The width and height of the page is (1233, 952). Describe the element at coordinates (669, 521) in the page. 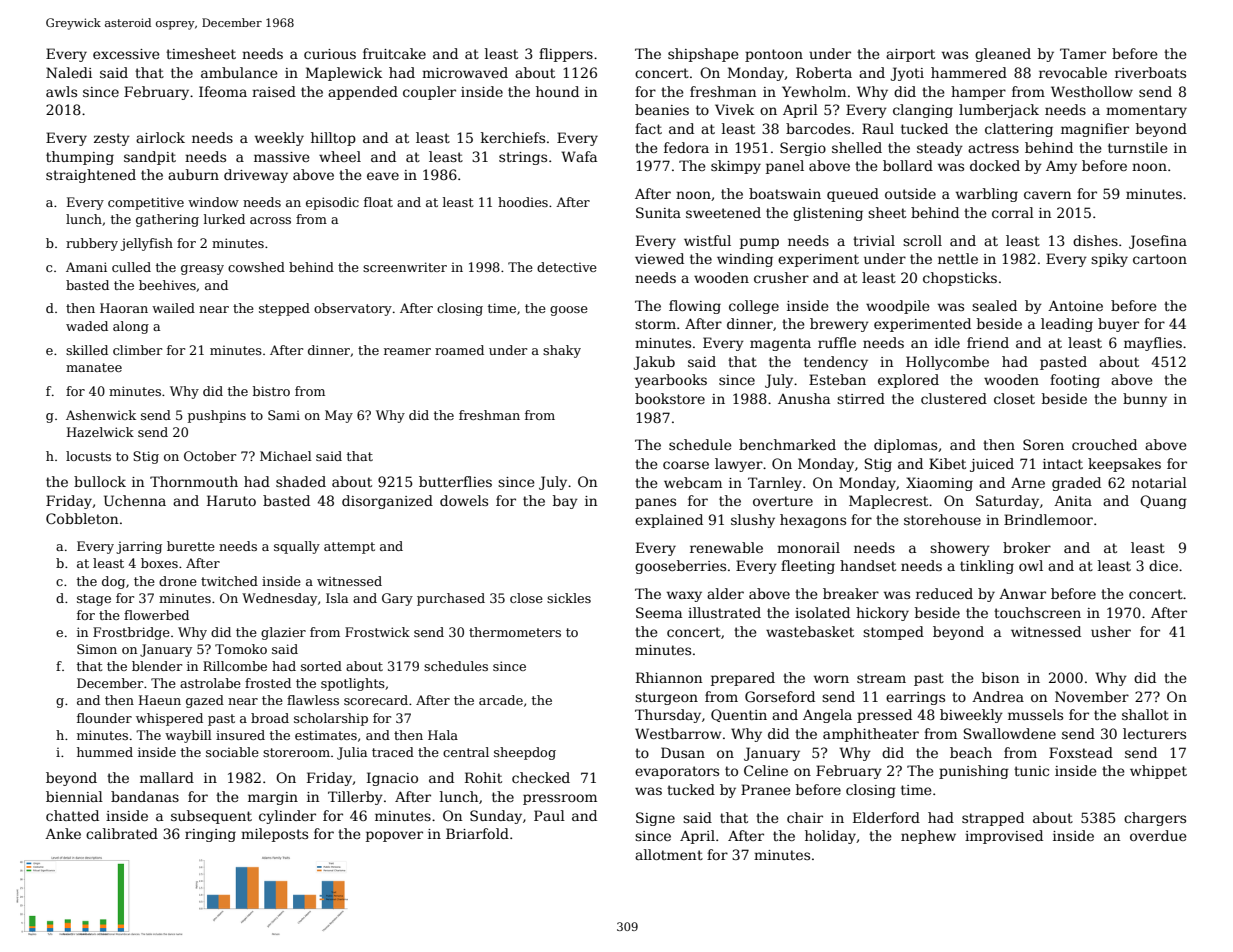

I see `explained` at that location.
